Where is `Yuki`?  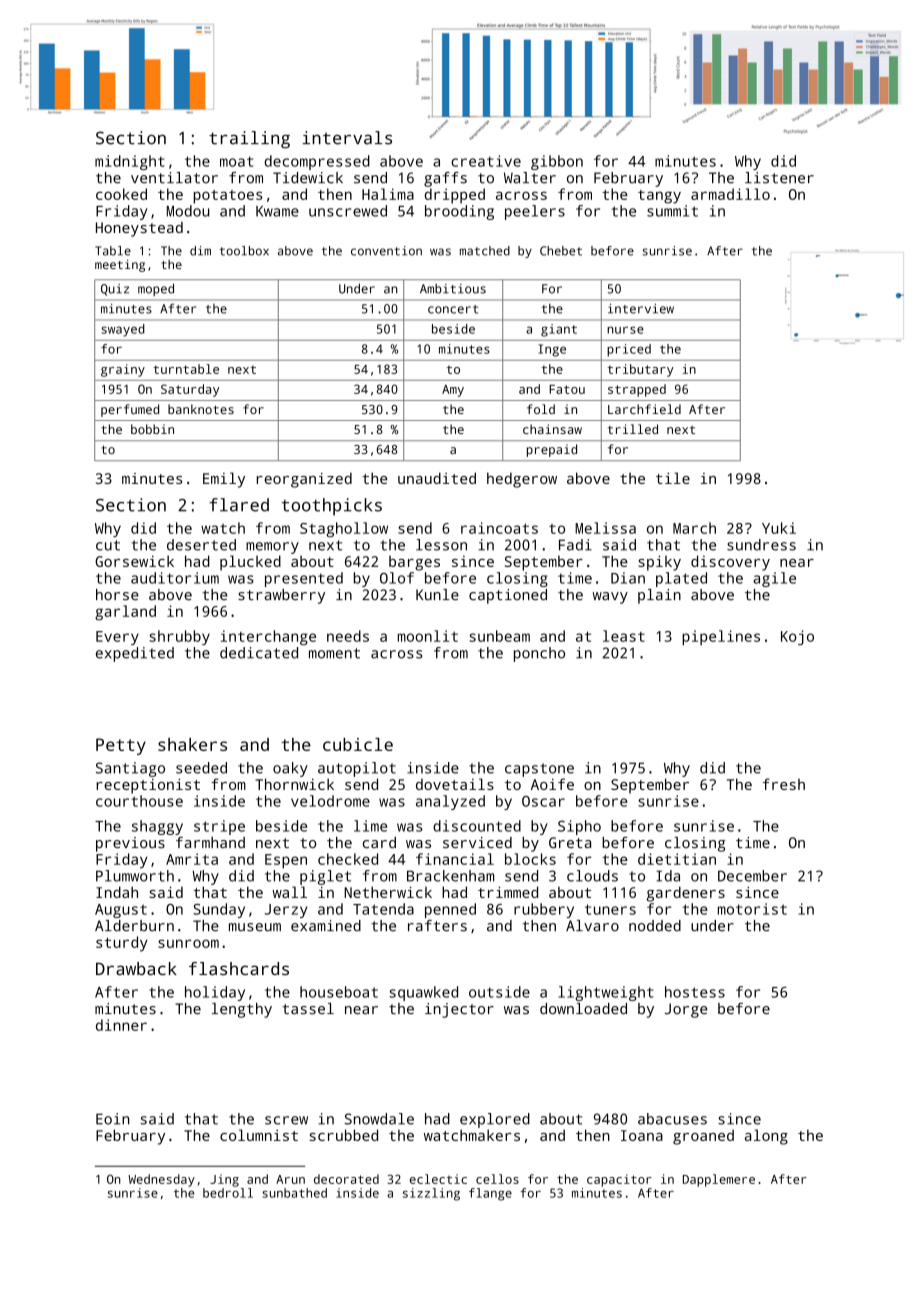
Yuki is located at coordinates (779, 528).
